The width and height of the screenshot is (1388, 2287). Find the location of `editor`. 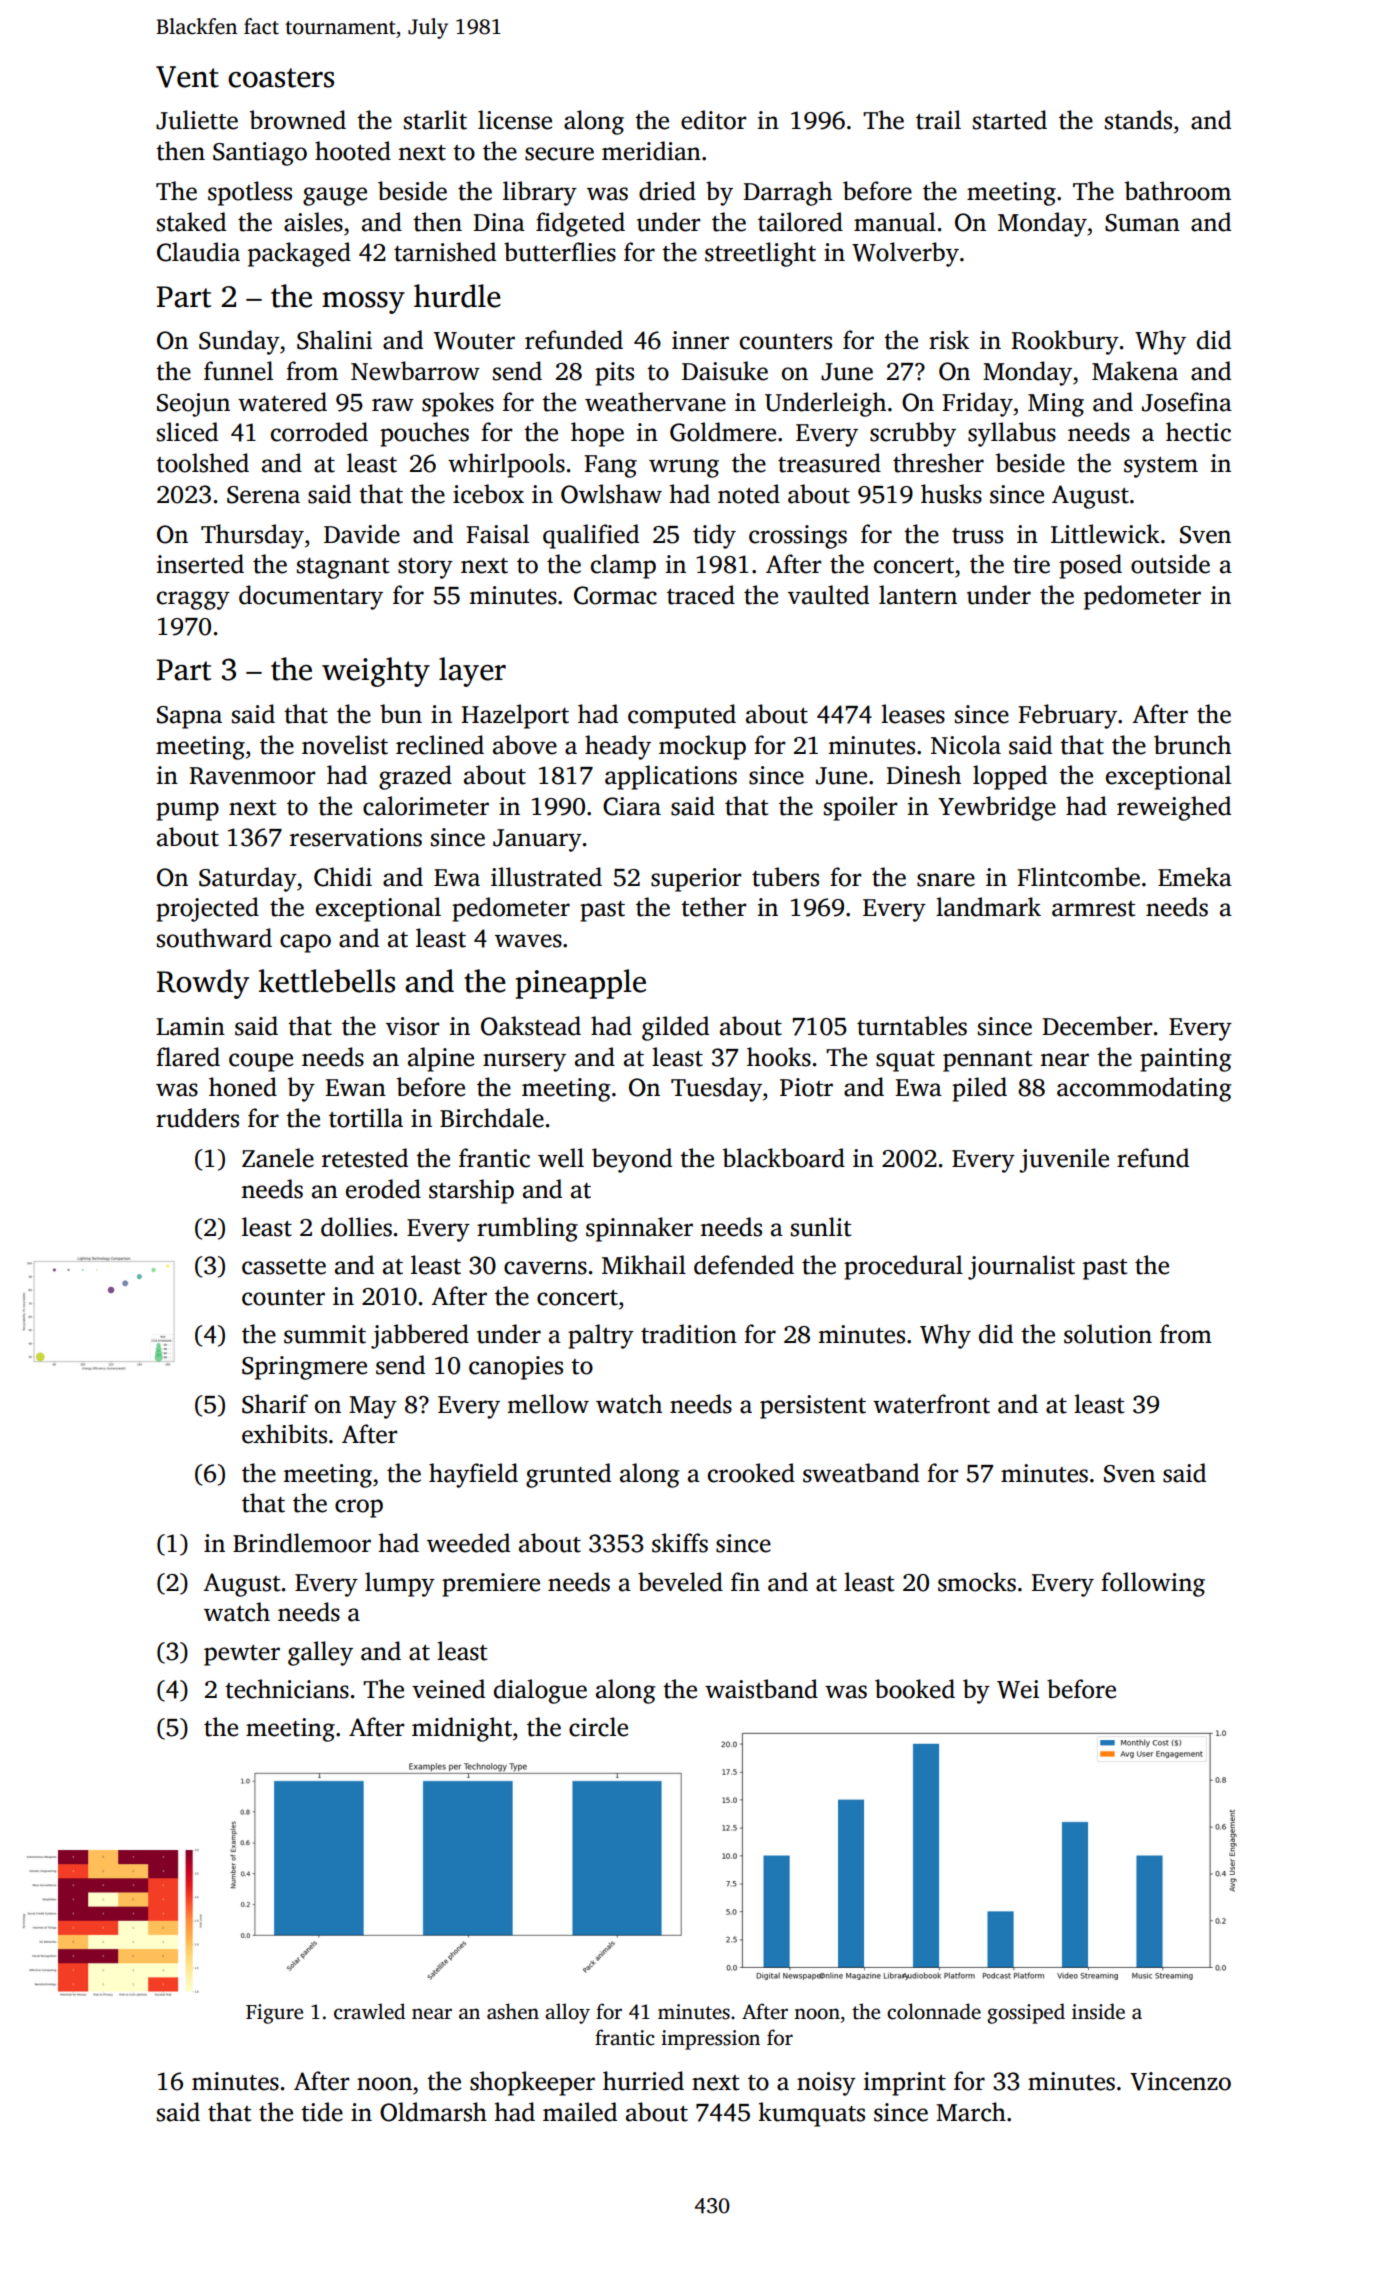

editor is located at coordinates (714, 120).
